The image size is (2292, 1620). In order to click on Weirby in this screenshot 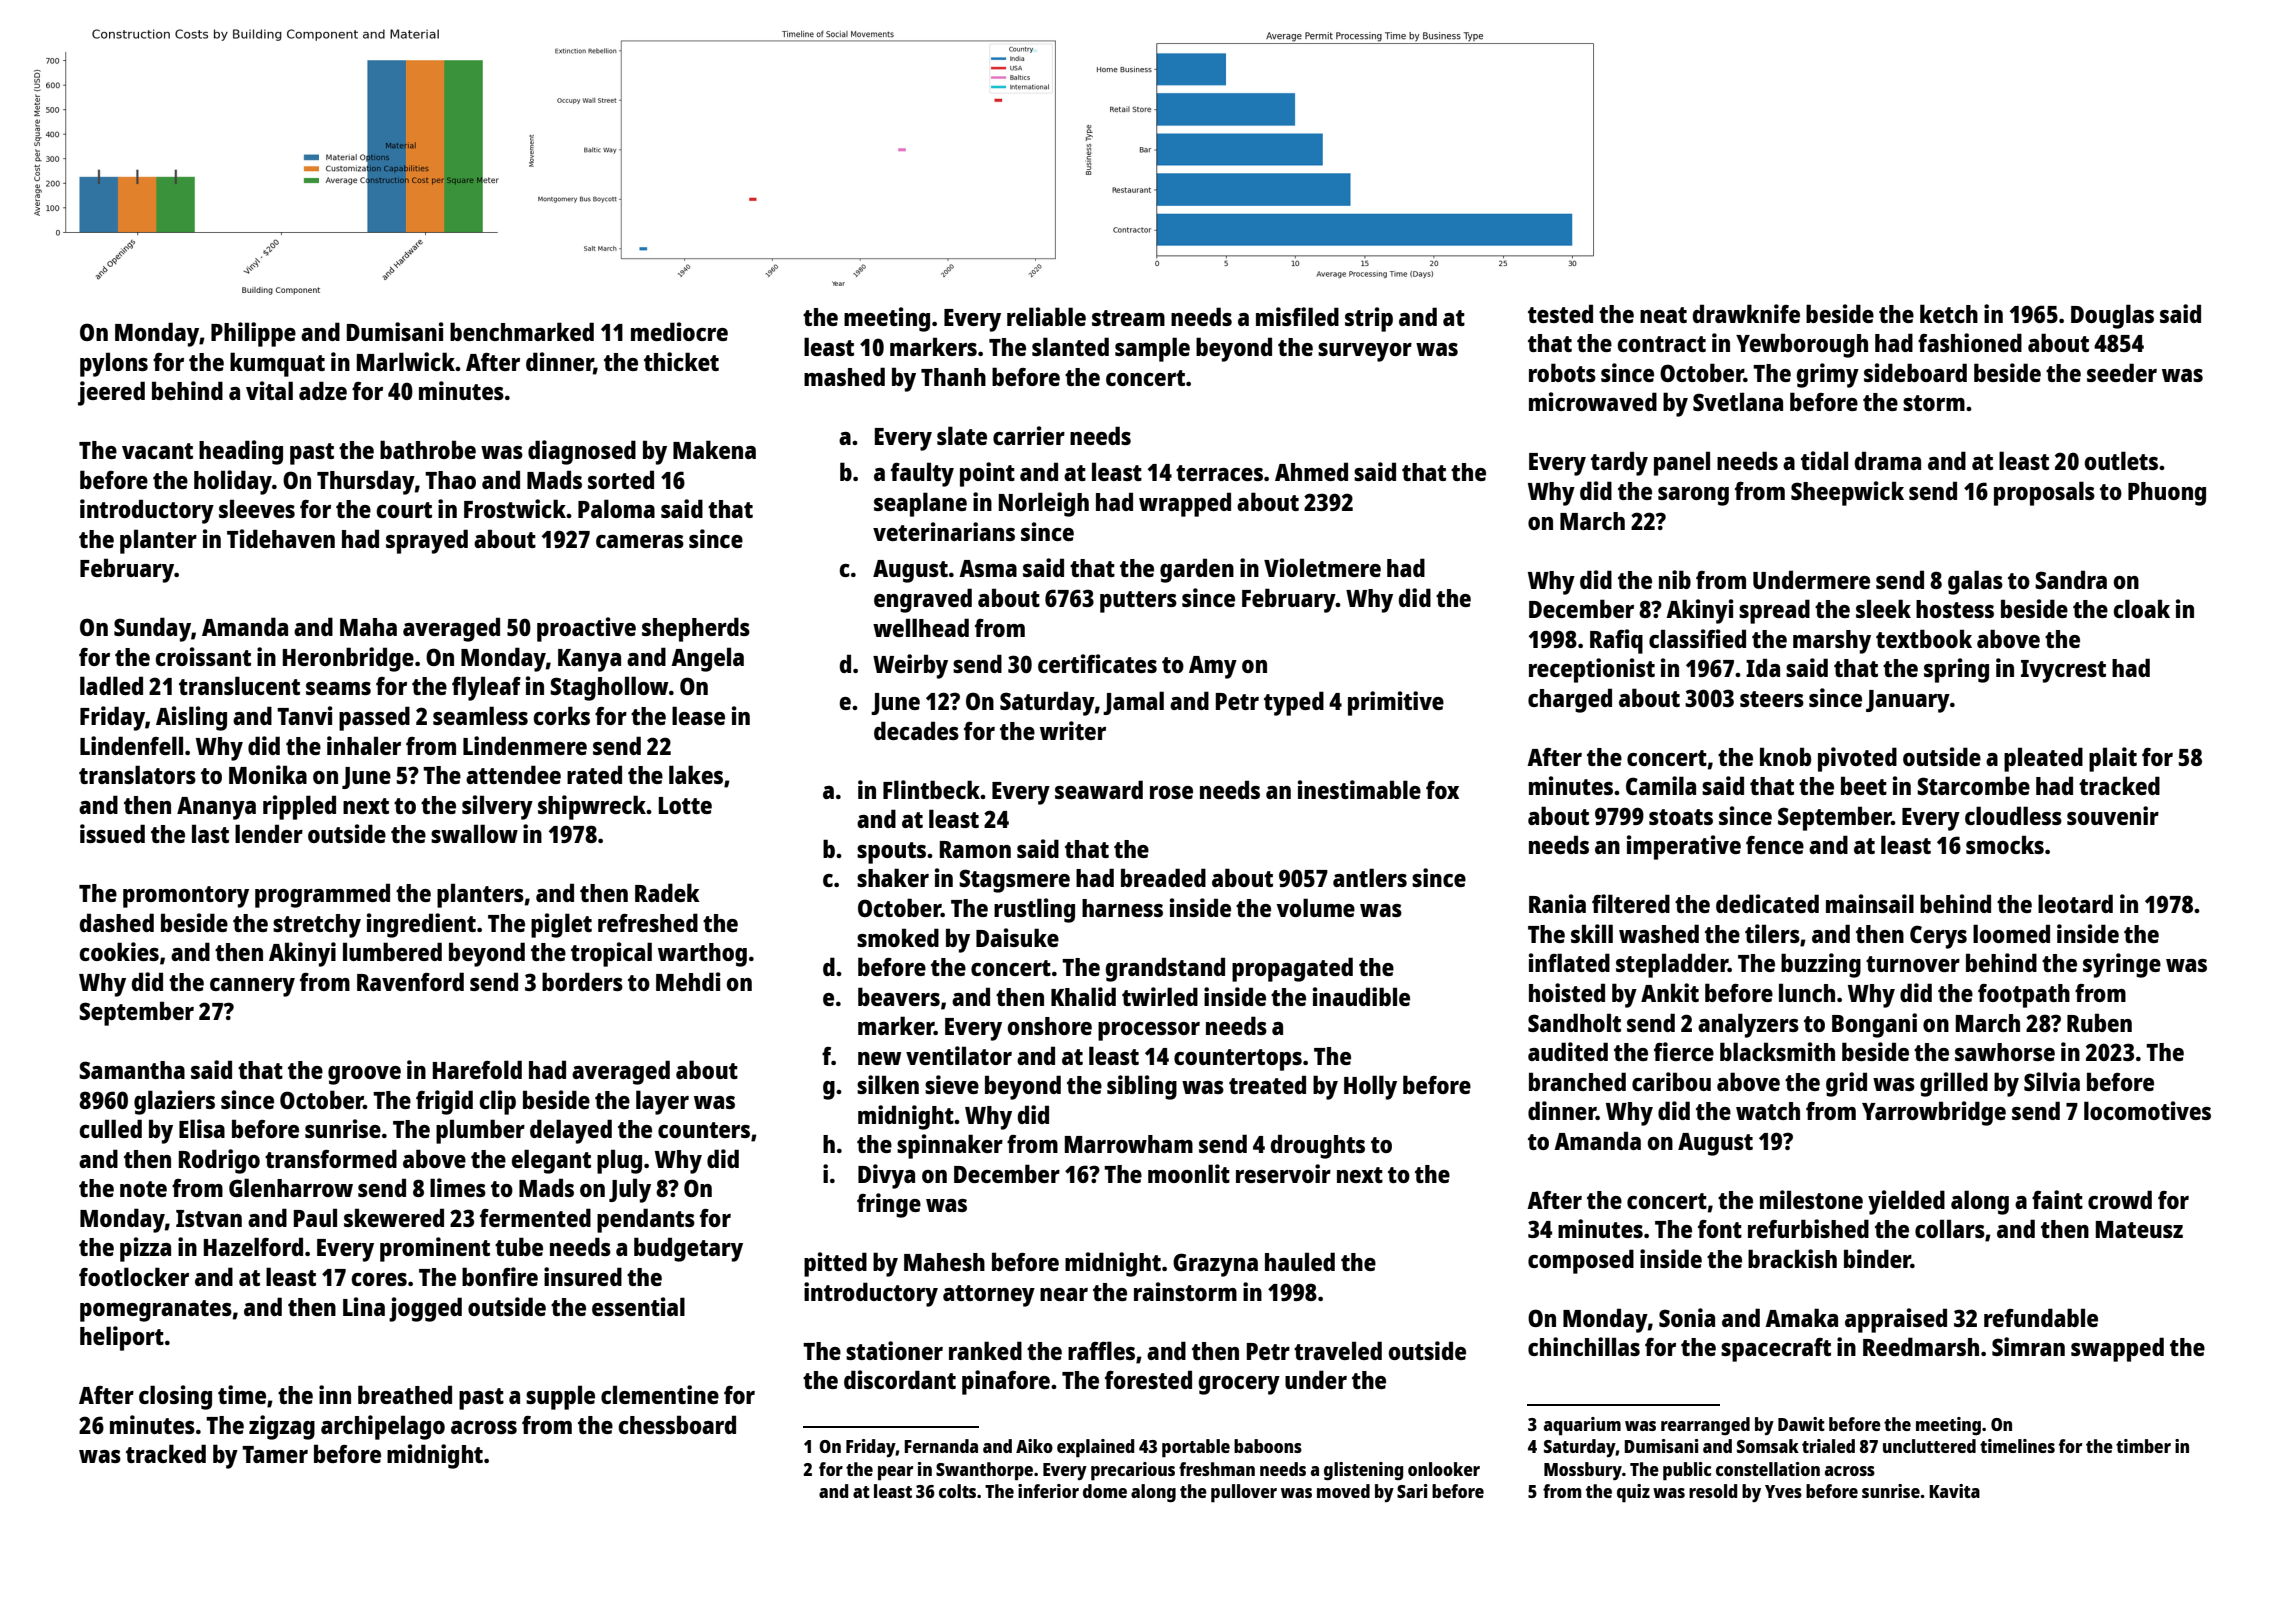, I will do `click(910, 666)`.
